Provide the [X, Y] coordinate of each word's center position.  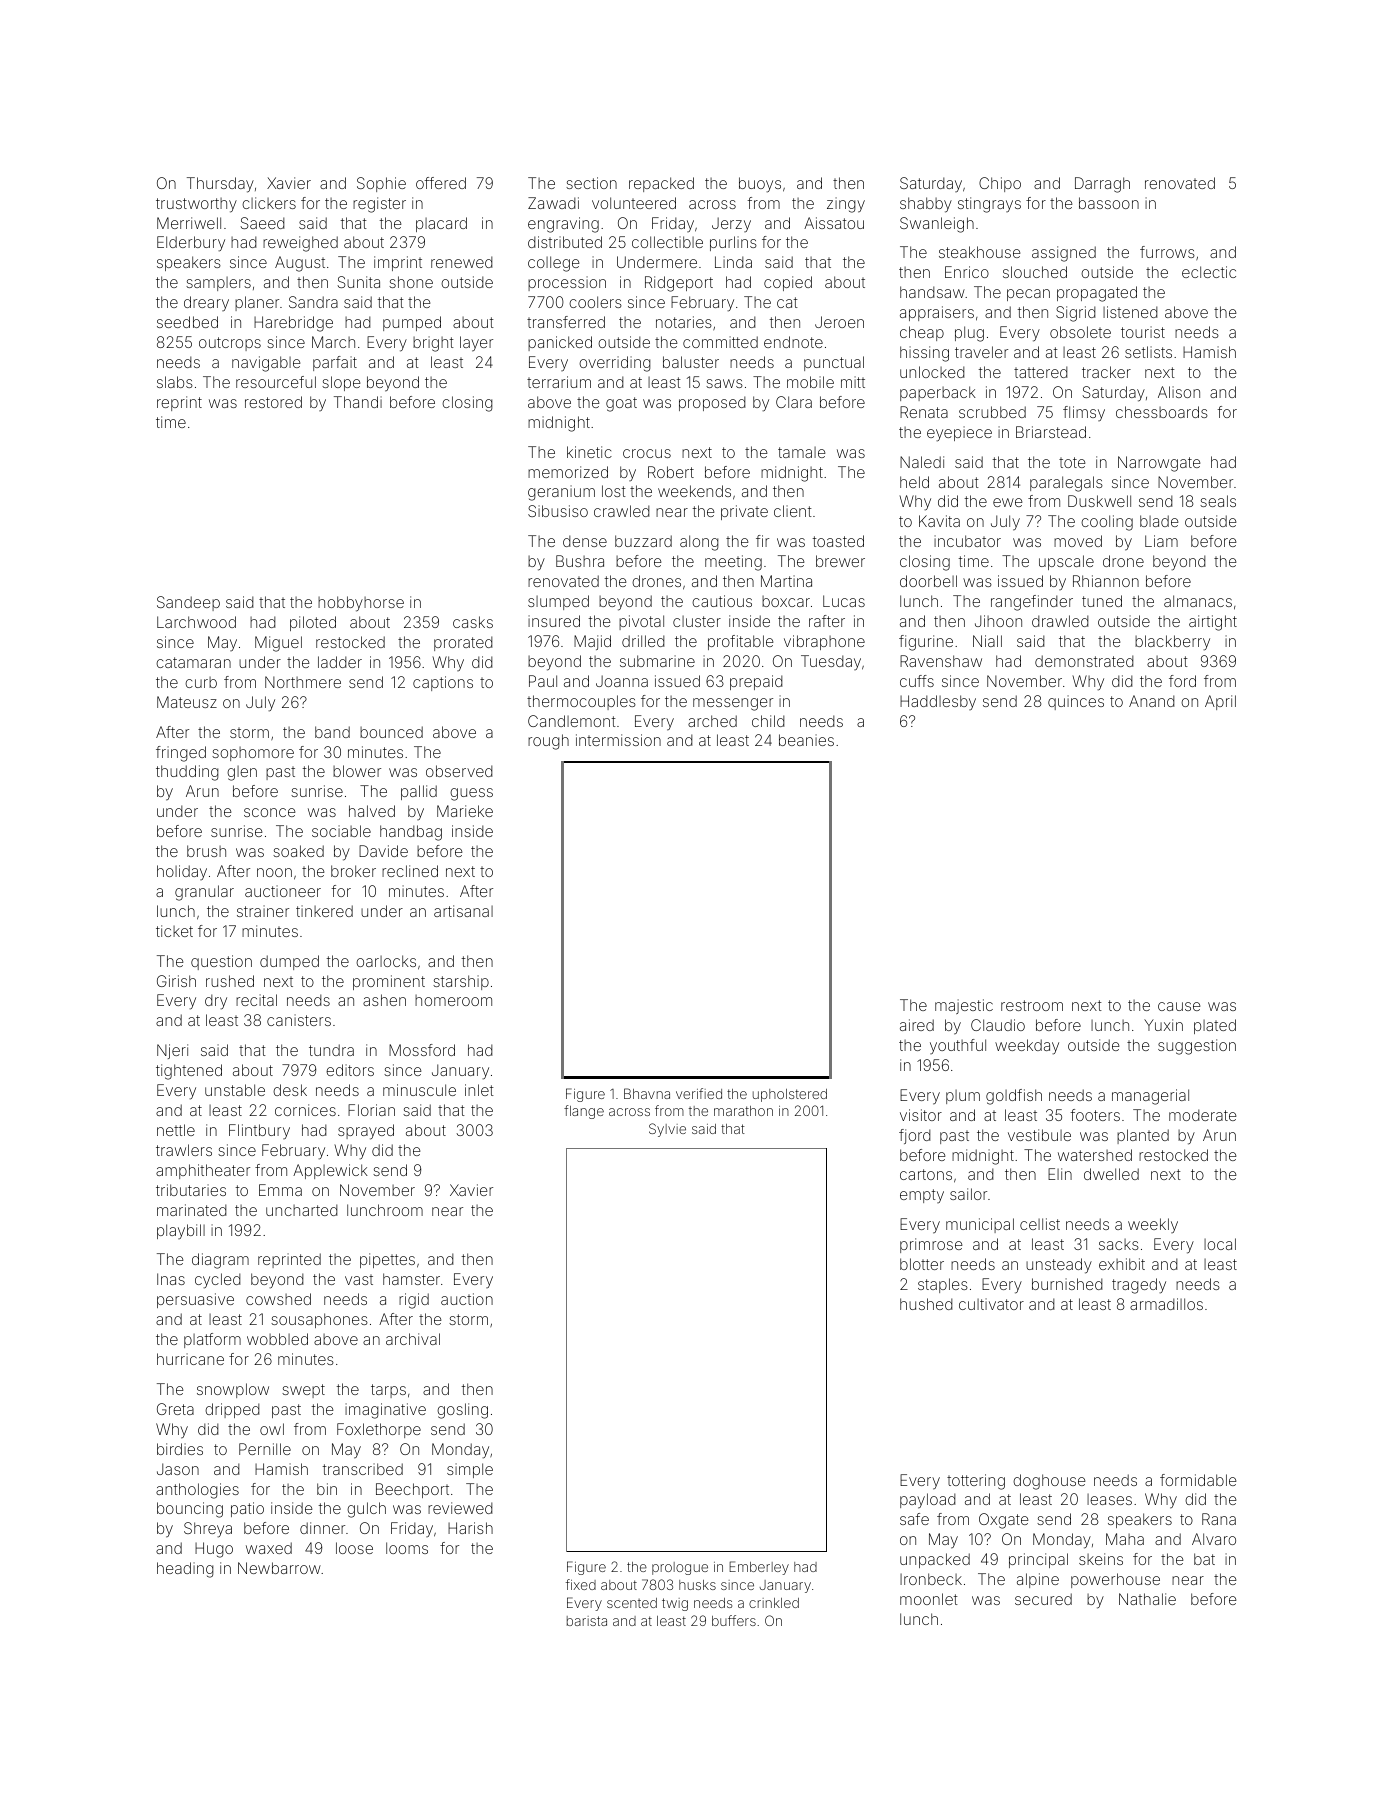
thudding [187, 773]
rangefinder [1032, 603]
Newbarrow [279, 1568]
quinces [1076, 702]
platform [212, 1340]
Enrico [967, 272]
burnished [1067, 1284]
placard [441, 224]
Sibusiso [558, 511]
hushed [926, 1304]
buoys [760, 185]
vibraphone [824, 642]
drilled [643, 641]
